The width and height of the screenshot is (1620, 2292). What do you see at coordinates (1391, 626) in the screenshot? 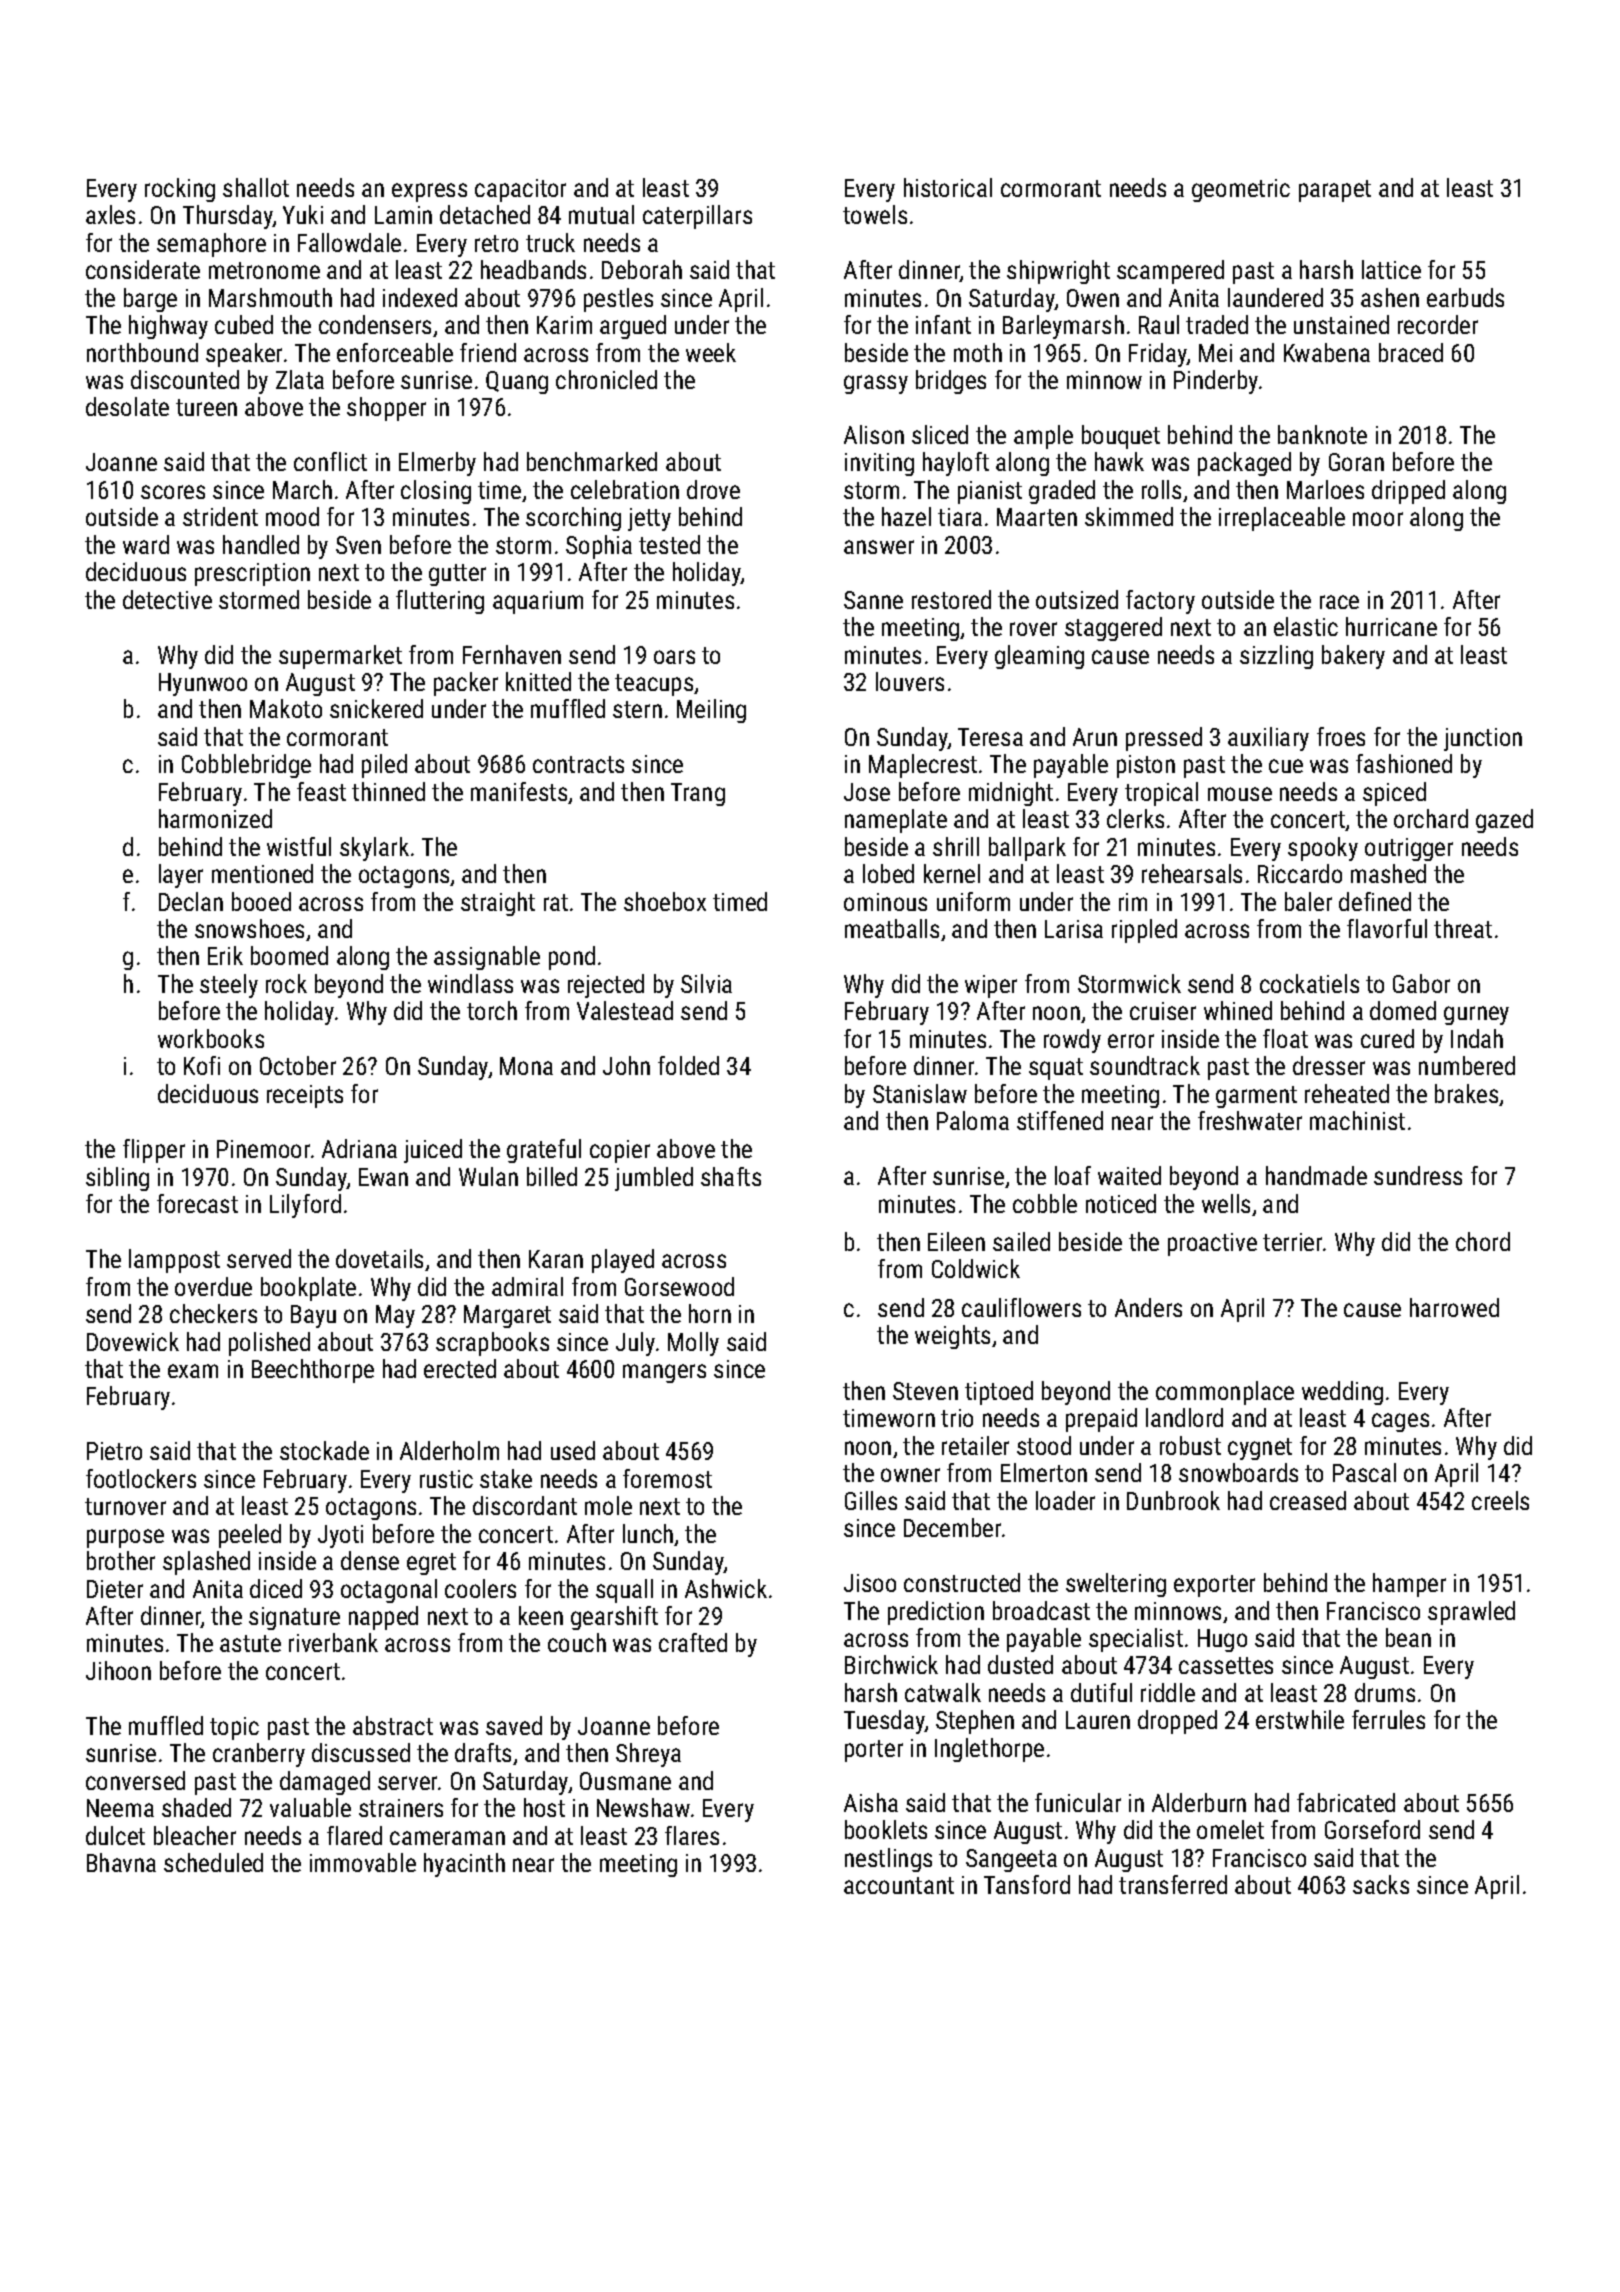
I see `hurricane` at bounding box center [1391, 626].
